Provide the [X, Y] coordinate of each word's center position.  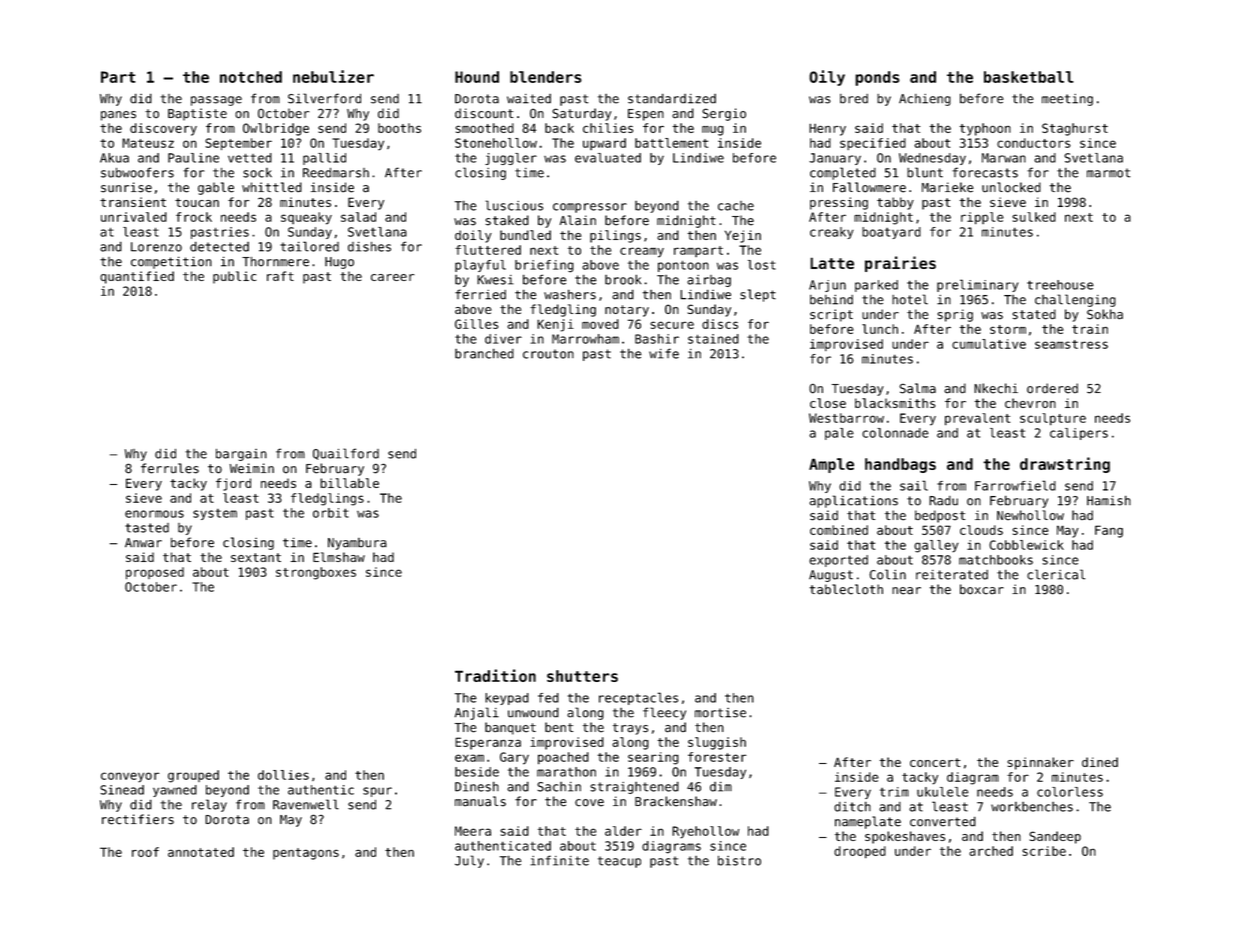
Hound [477, 77]
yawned [175, 791]
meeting [1067, 100]
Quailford [346, 454]
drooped [860, 852]
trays [630, 729]
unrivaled [134, 217]
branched [484, 353]
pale [839, 434]
